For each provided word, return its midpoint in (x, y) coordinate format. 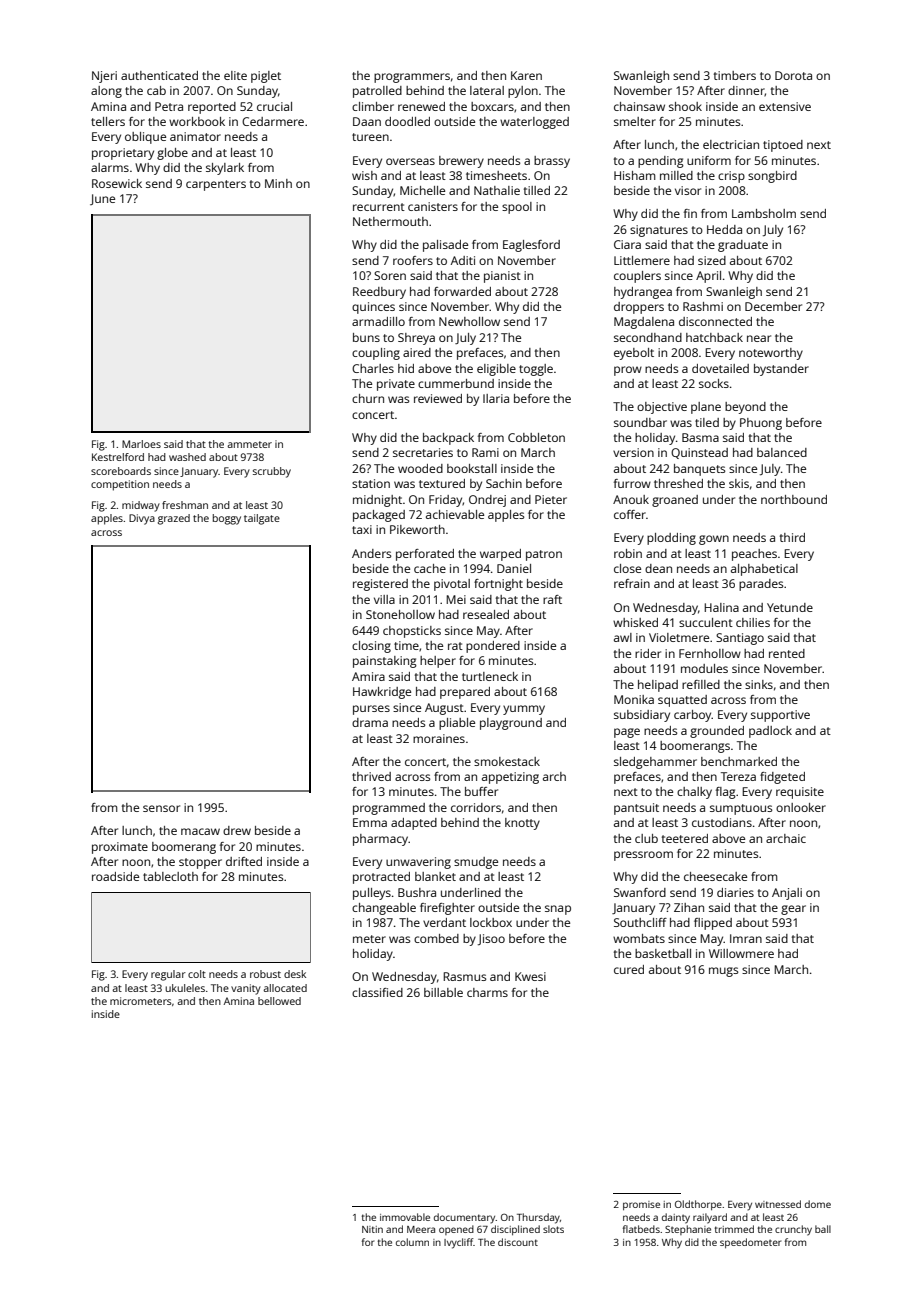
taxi (362, 529)
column (412, 1242)
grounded (717, 732)
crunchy (793, 1230)
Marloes (141, 444)
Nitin (372, 1229)
